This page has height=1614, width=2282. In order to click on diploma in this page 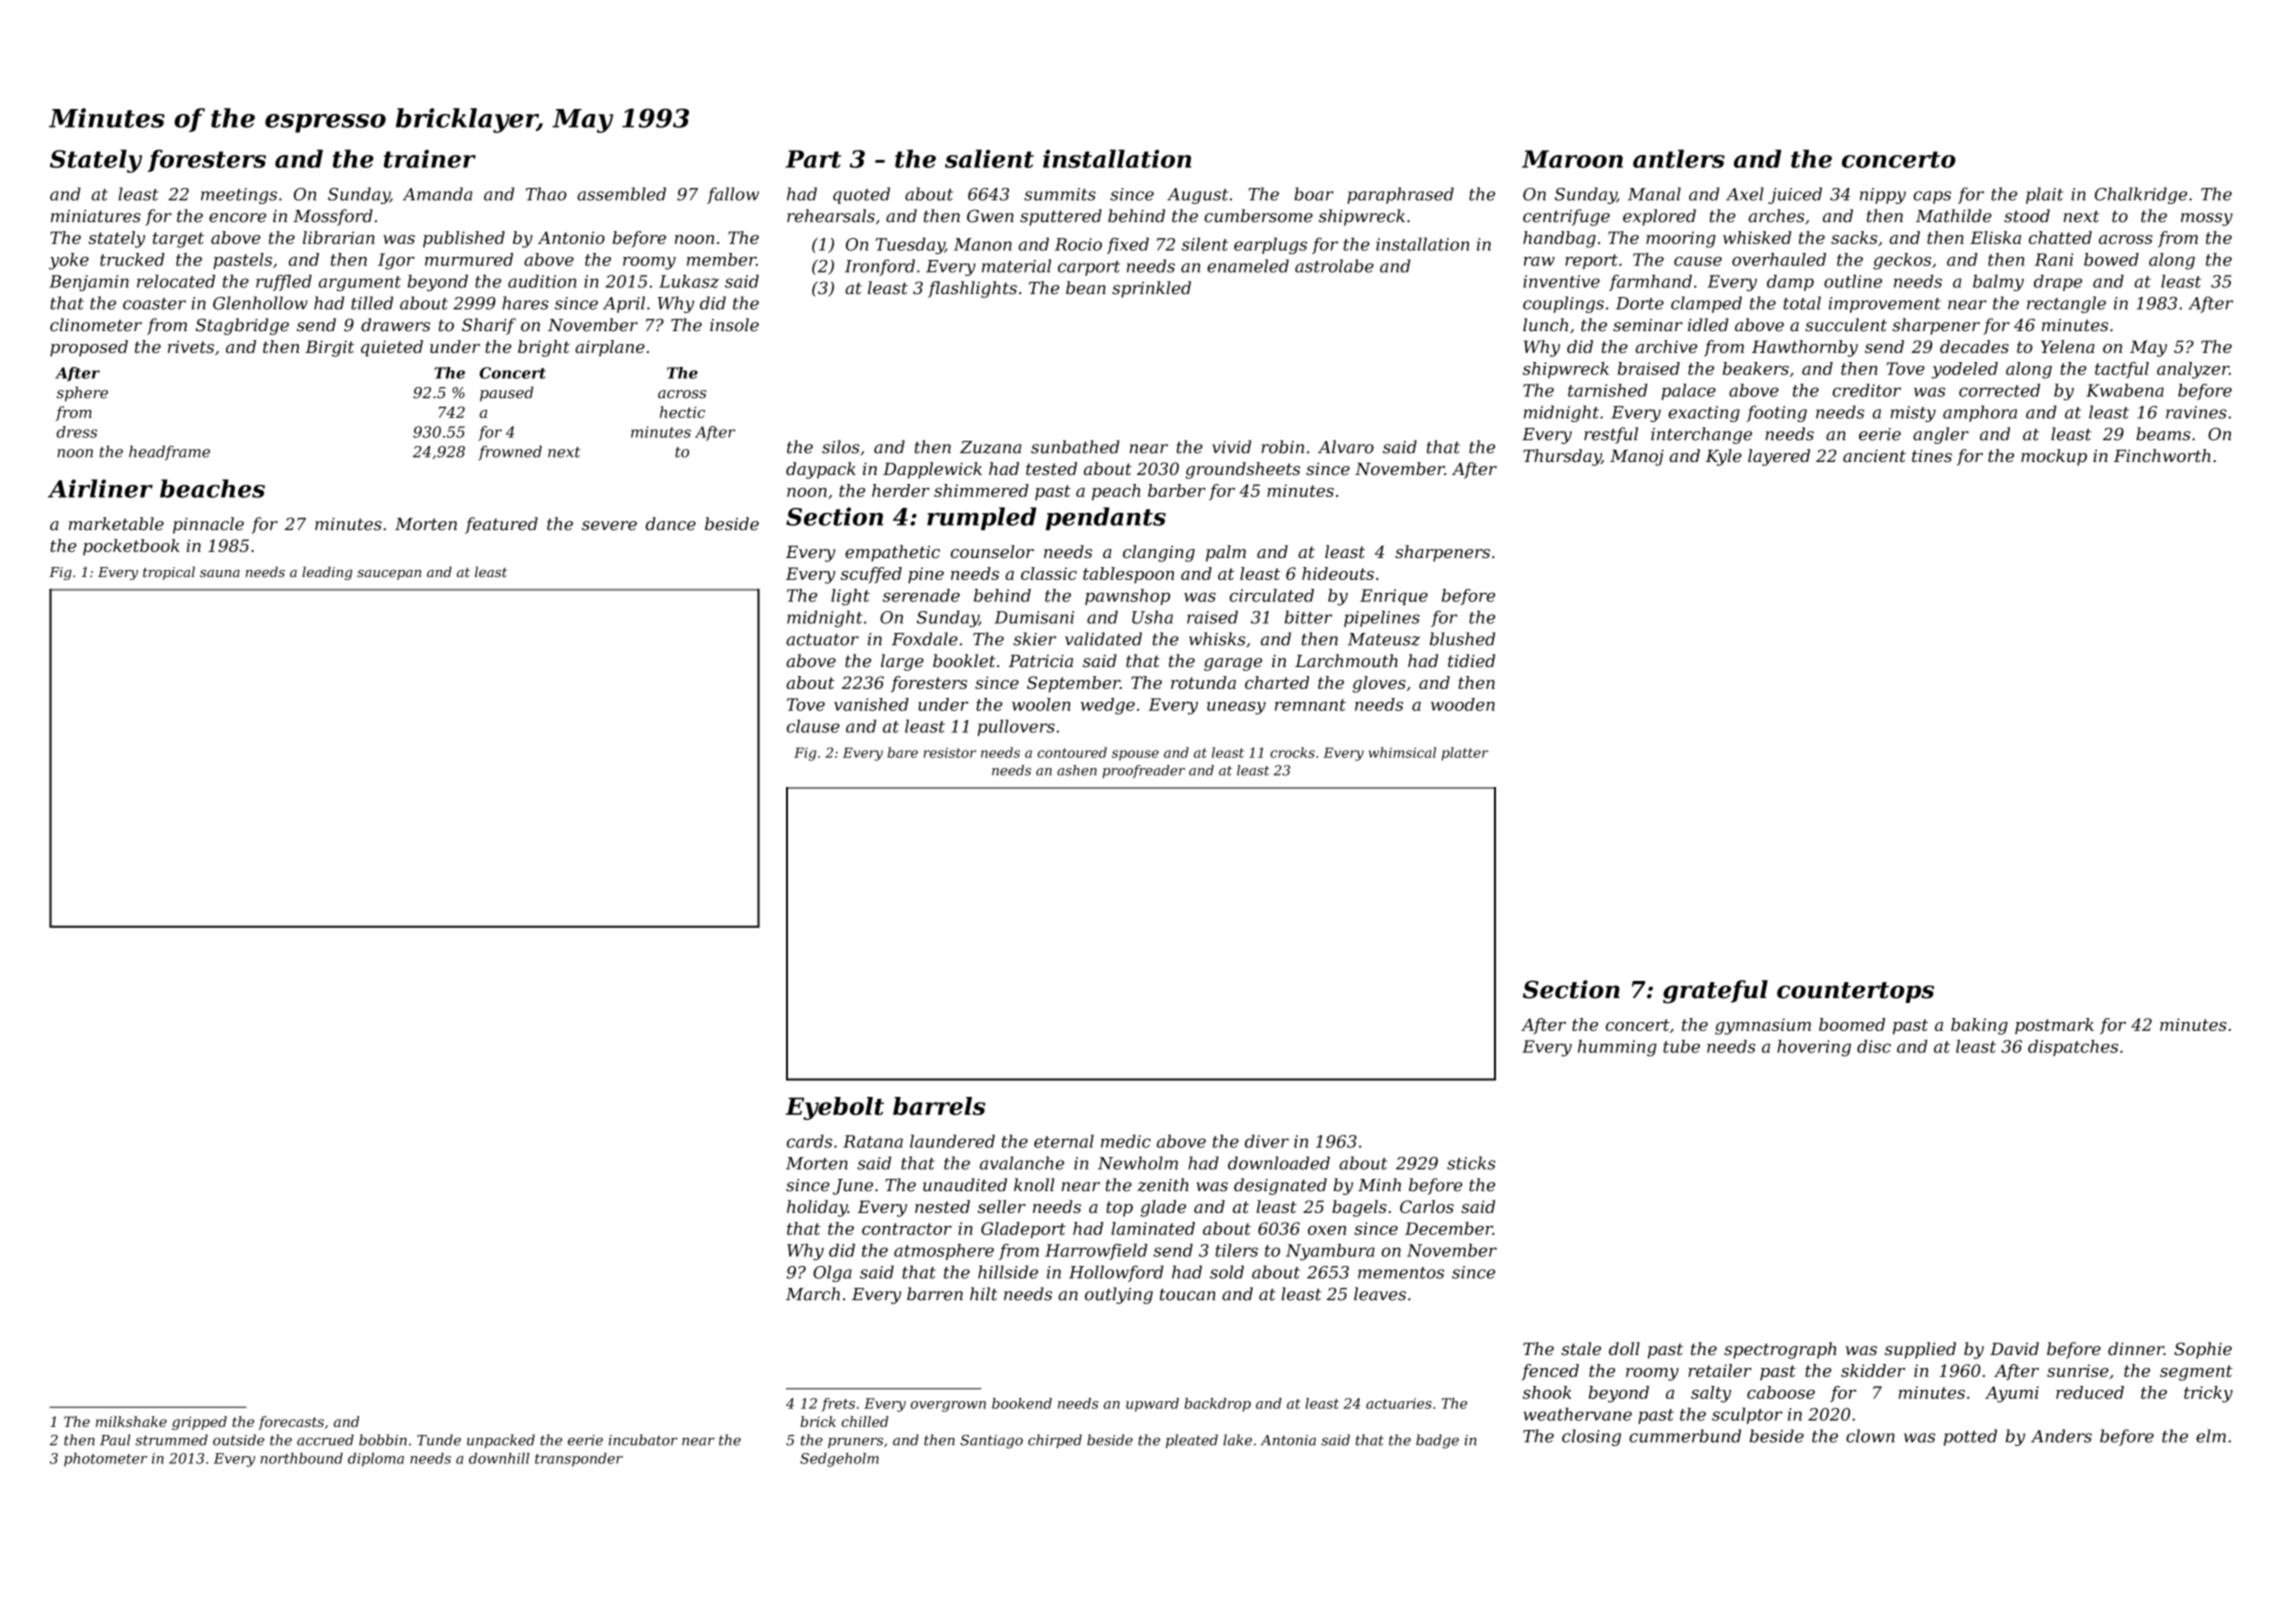, I will do `click(376, 1460)`.
